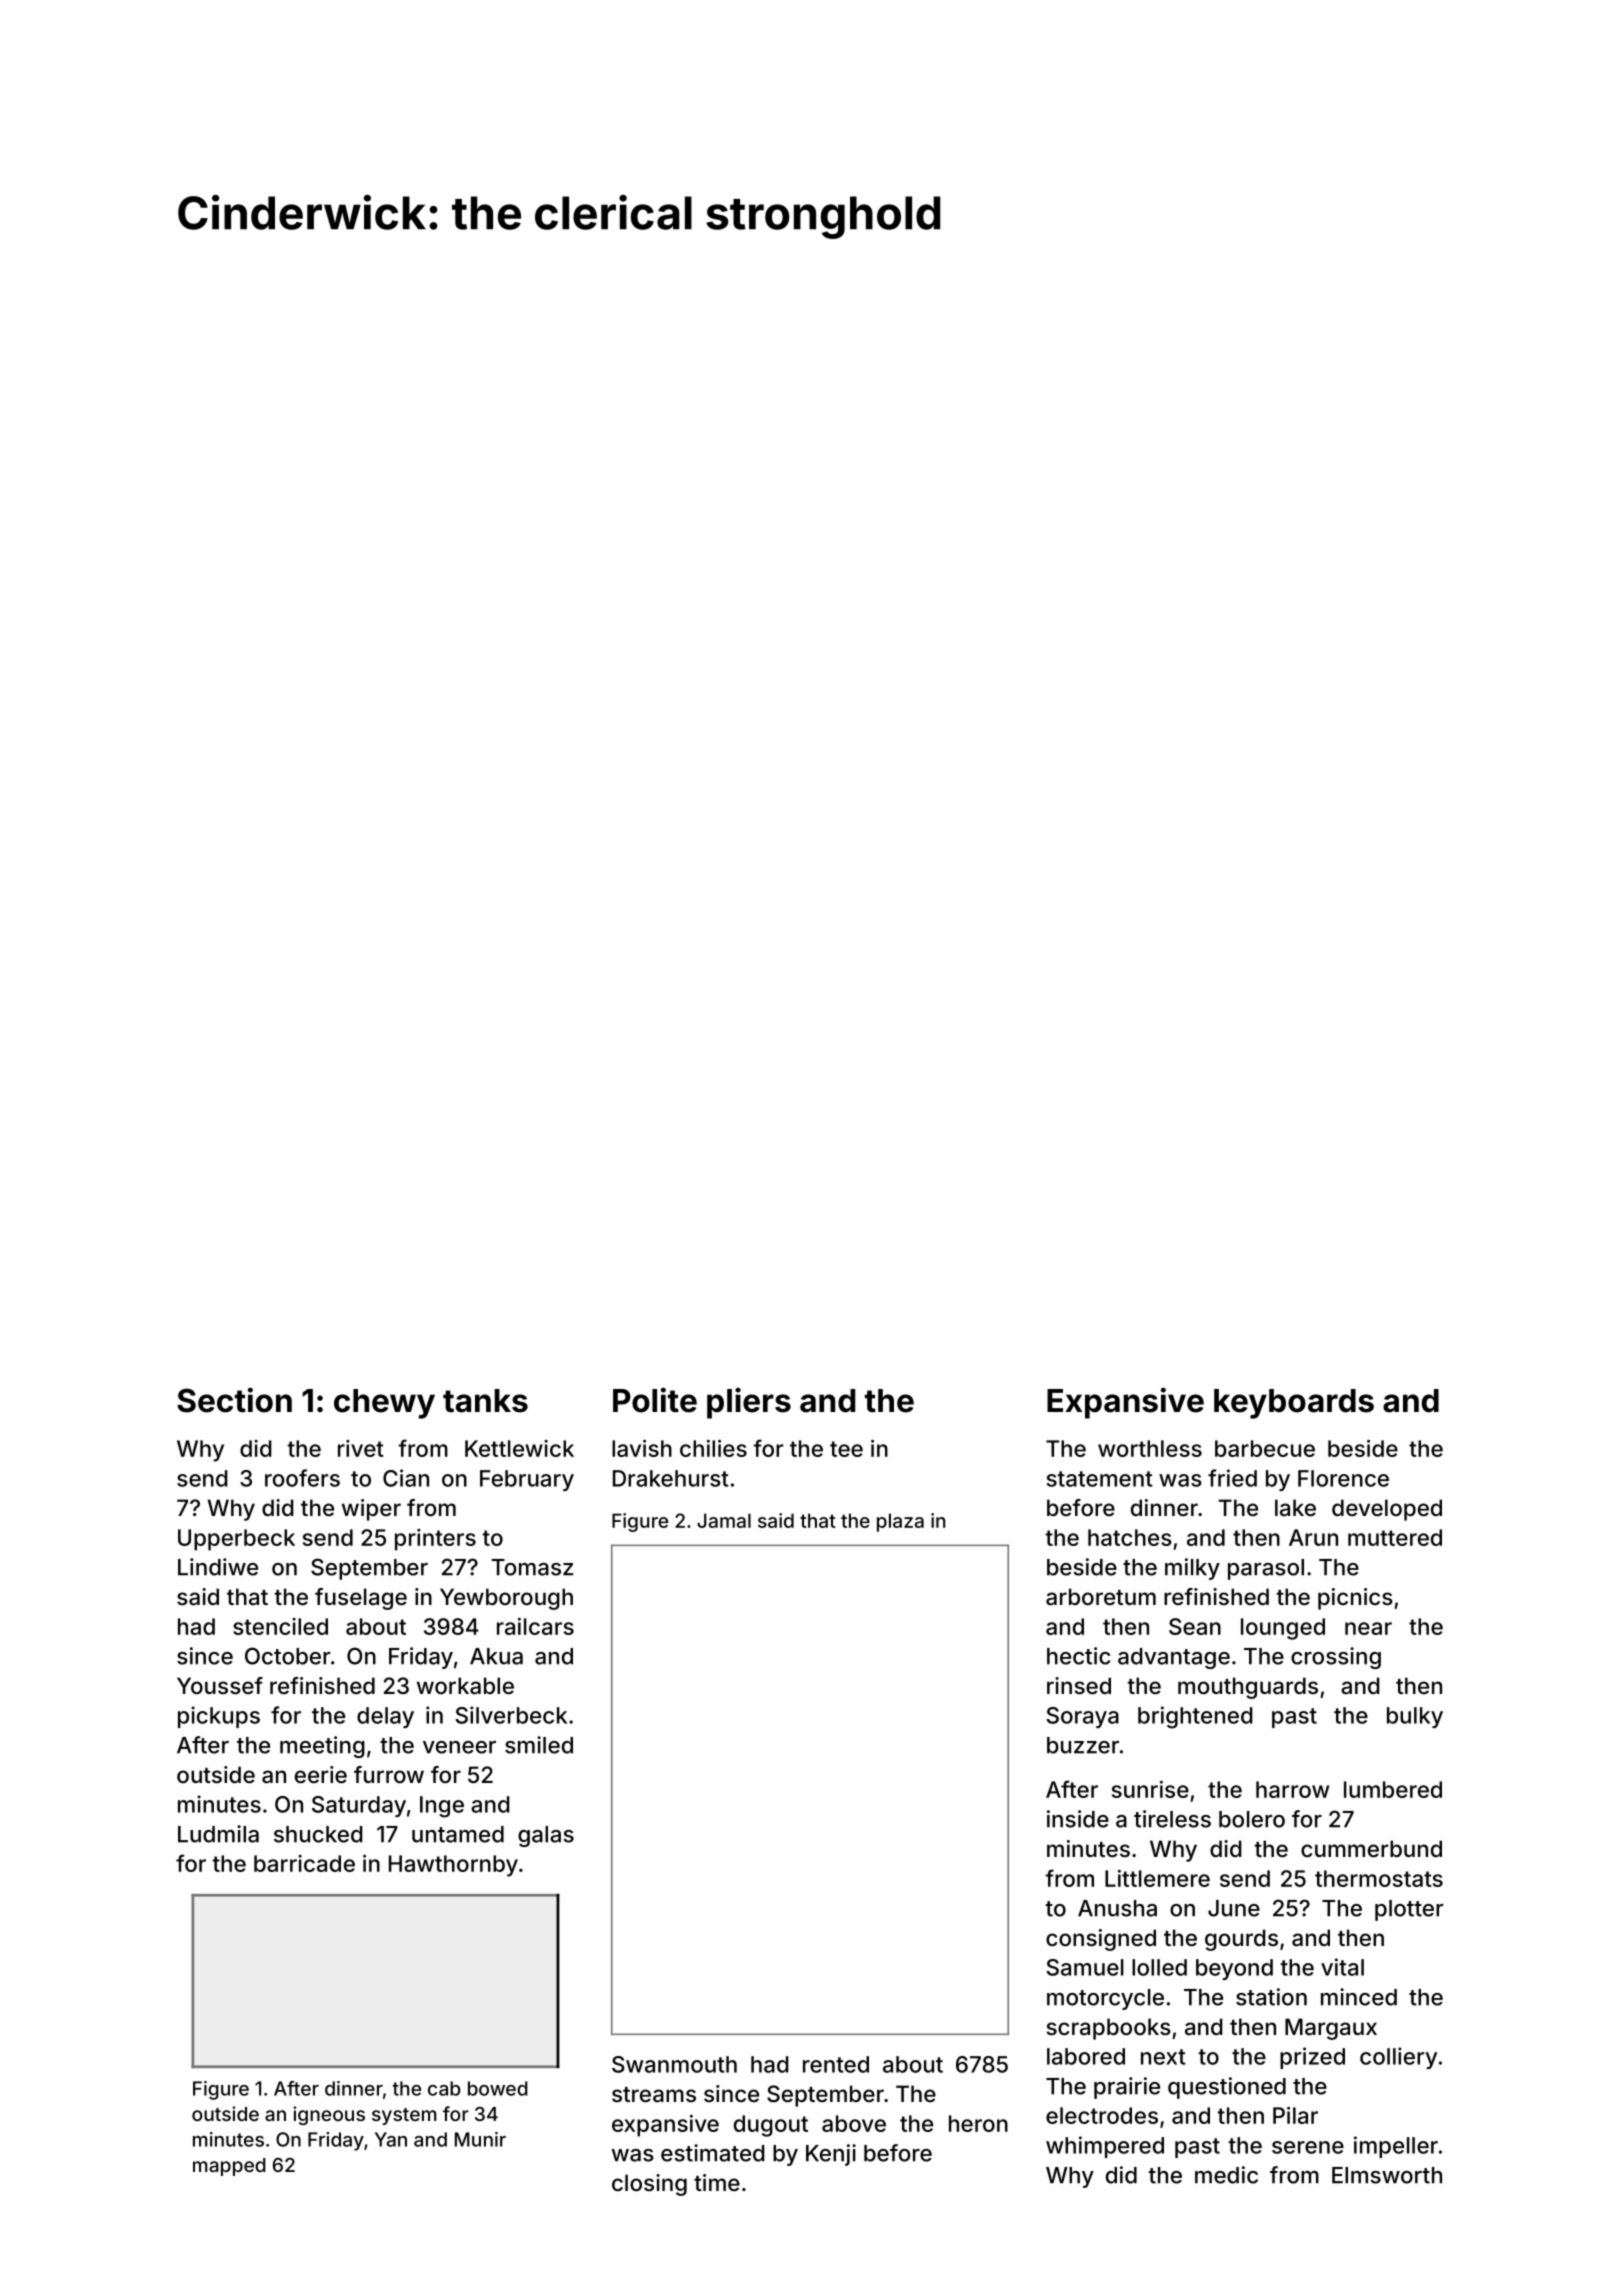 The height and width of the screenshot is (2292, 1620). Describe the element at coordinates (642, 1448) in the screenshot. I see `lavish` at that location.
